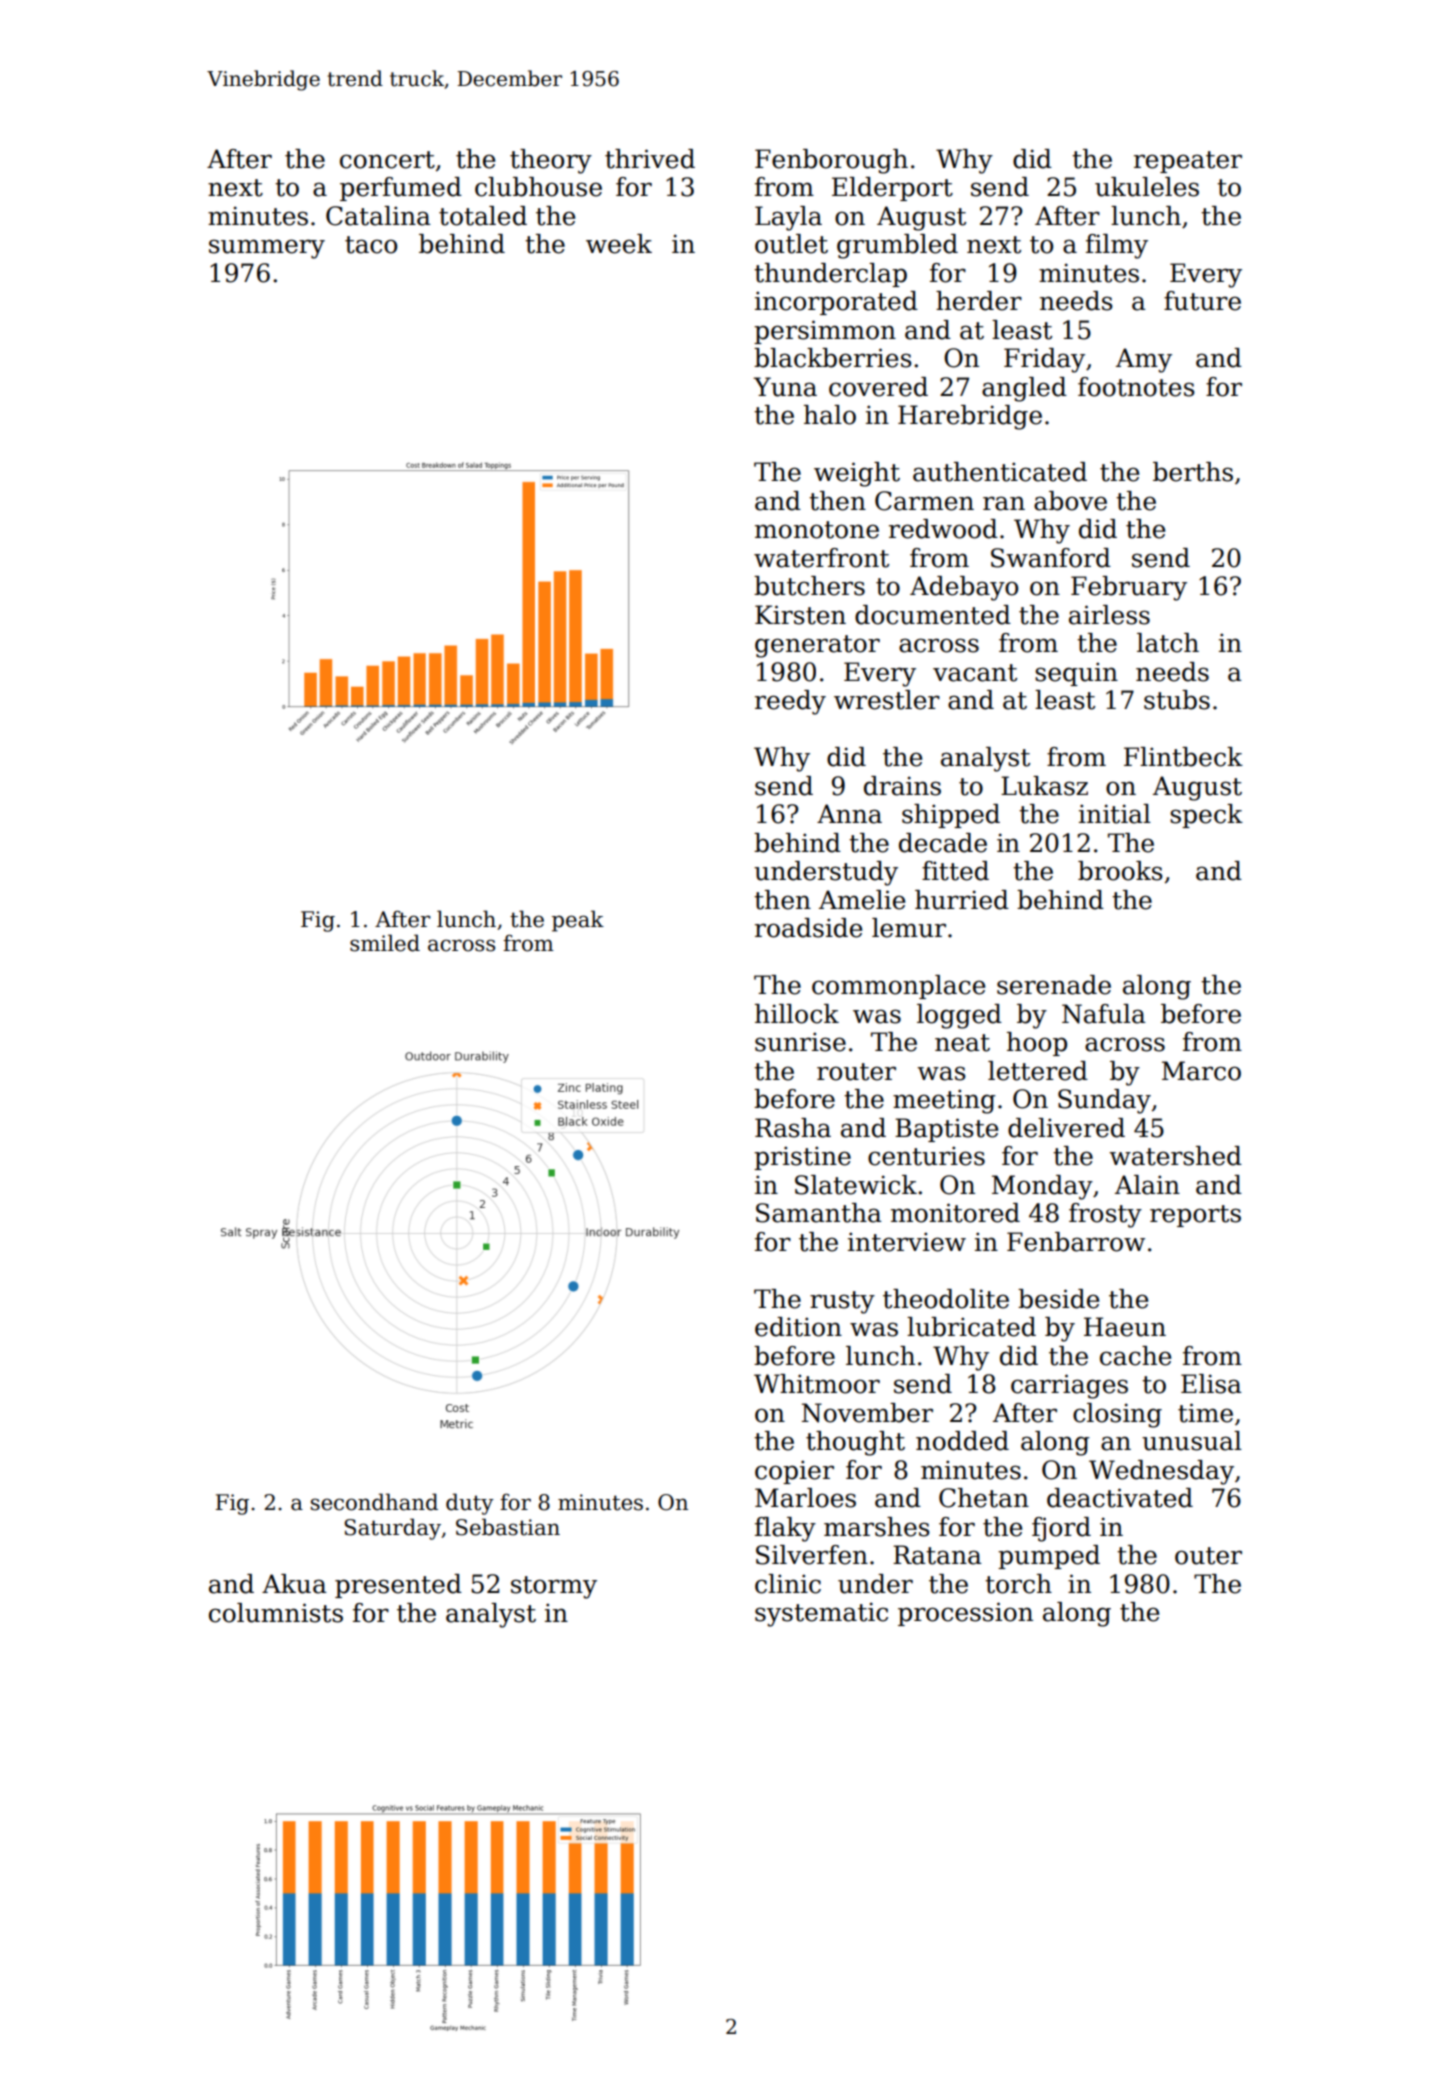  Describe the element at coordinates (267, 249) in the image. I see `summery` at that location.
